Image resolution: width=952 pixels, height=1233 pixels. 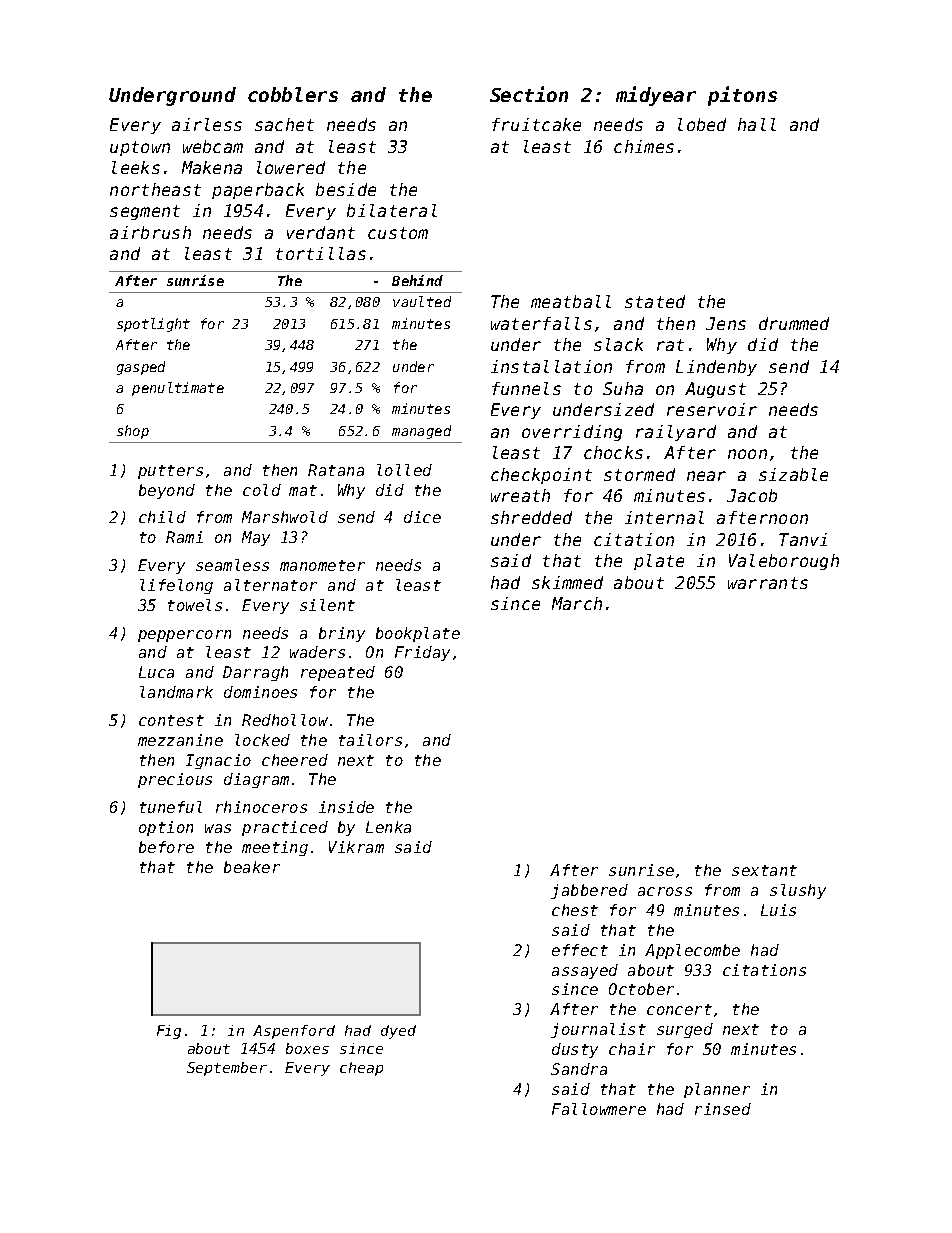 What do you see at coordinates (156, 672) in the screenshot?
I see `Luca` at bounding box center [156, 672].
